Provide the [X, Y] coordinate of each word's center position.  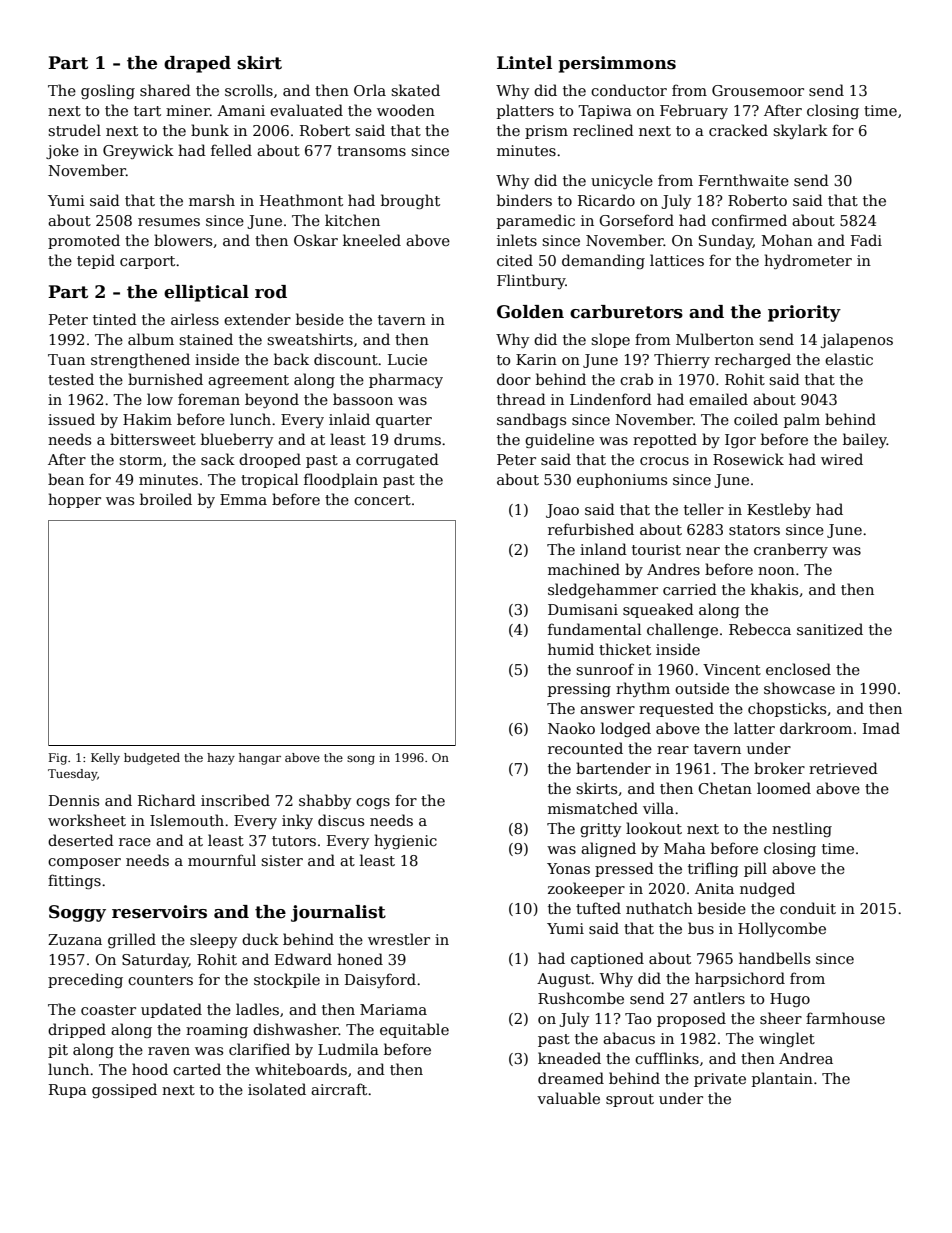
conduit [808, 908]
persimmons [617, 64]
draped [197, 64]
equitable [414, 1030]
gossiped [124, 1090]
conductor [629, 90]
